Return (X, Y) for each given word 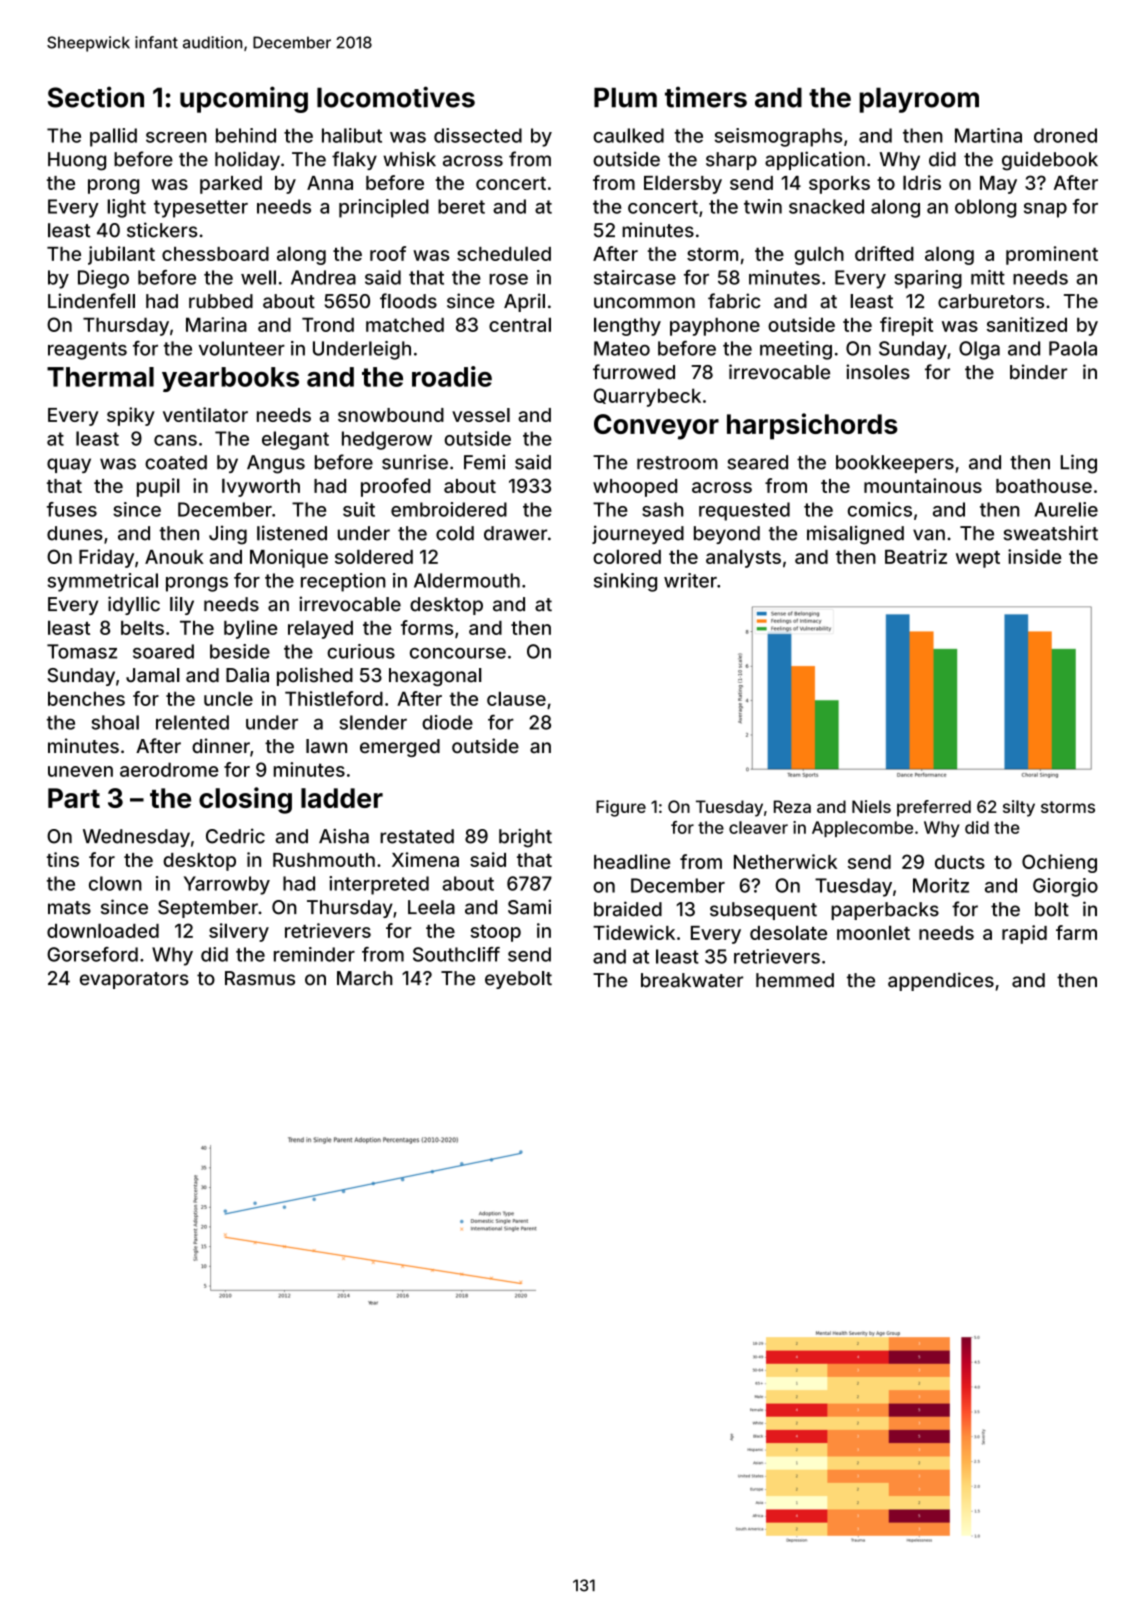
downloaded (103, 930)
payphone (715, 327)
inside (1035, 556)
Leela (431, 907)
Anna (330, 183)
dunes (75, 533)
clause (516, 698)
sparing (928, 279)
